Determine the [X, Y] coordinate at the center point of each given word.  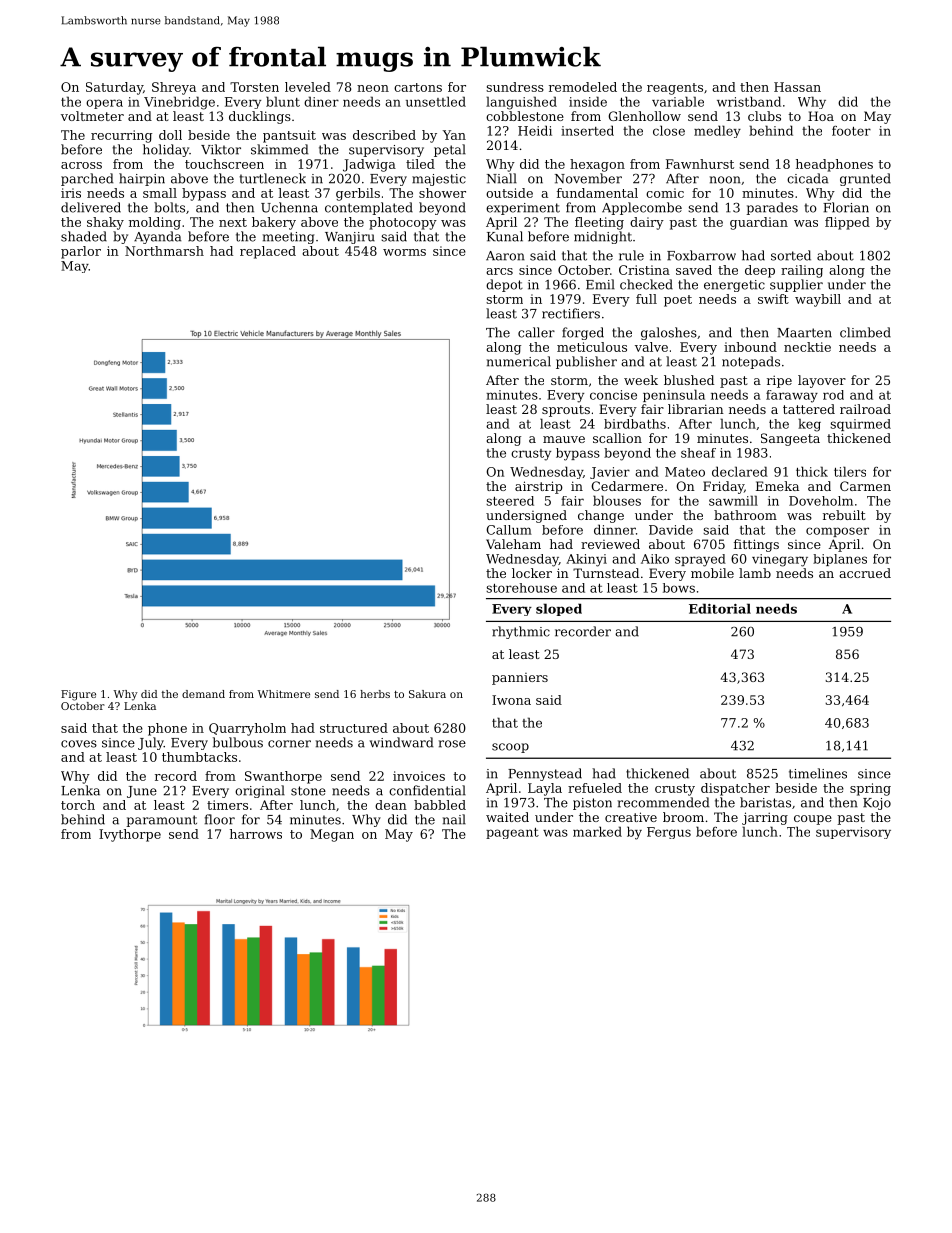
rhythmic [521, 632]
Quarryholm [247, 729]
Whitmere [283, 694]
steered [510, 501]
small [160, 193]
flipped [847, 223]
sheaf [698, 453]
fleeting [599, 223]
